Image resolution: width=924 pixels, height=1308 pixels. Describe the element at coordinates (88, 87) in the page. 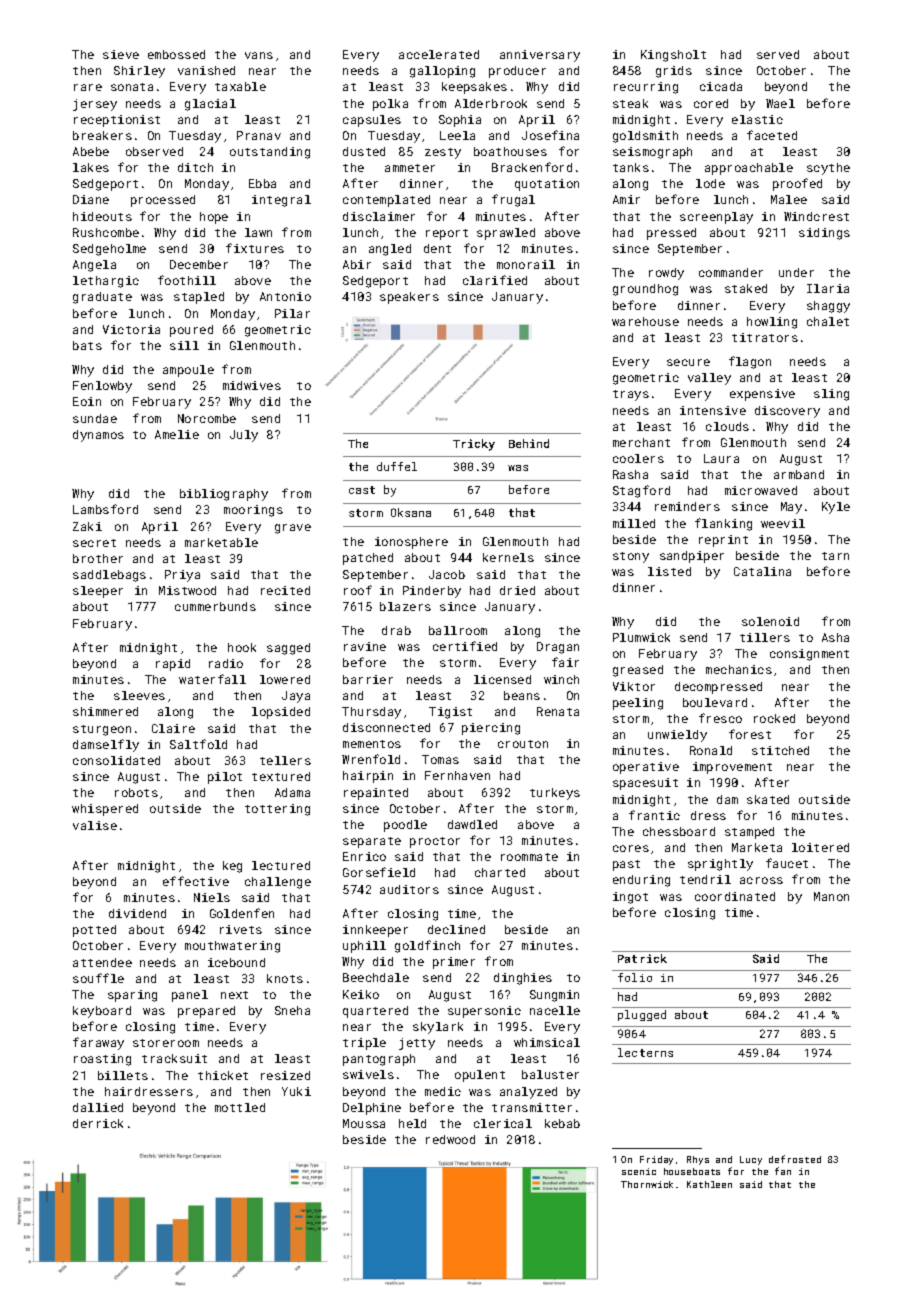

I see `rare` at that location.
